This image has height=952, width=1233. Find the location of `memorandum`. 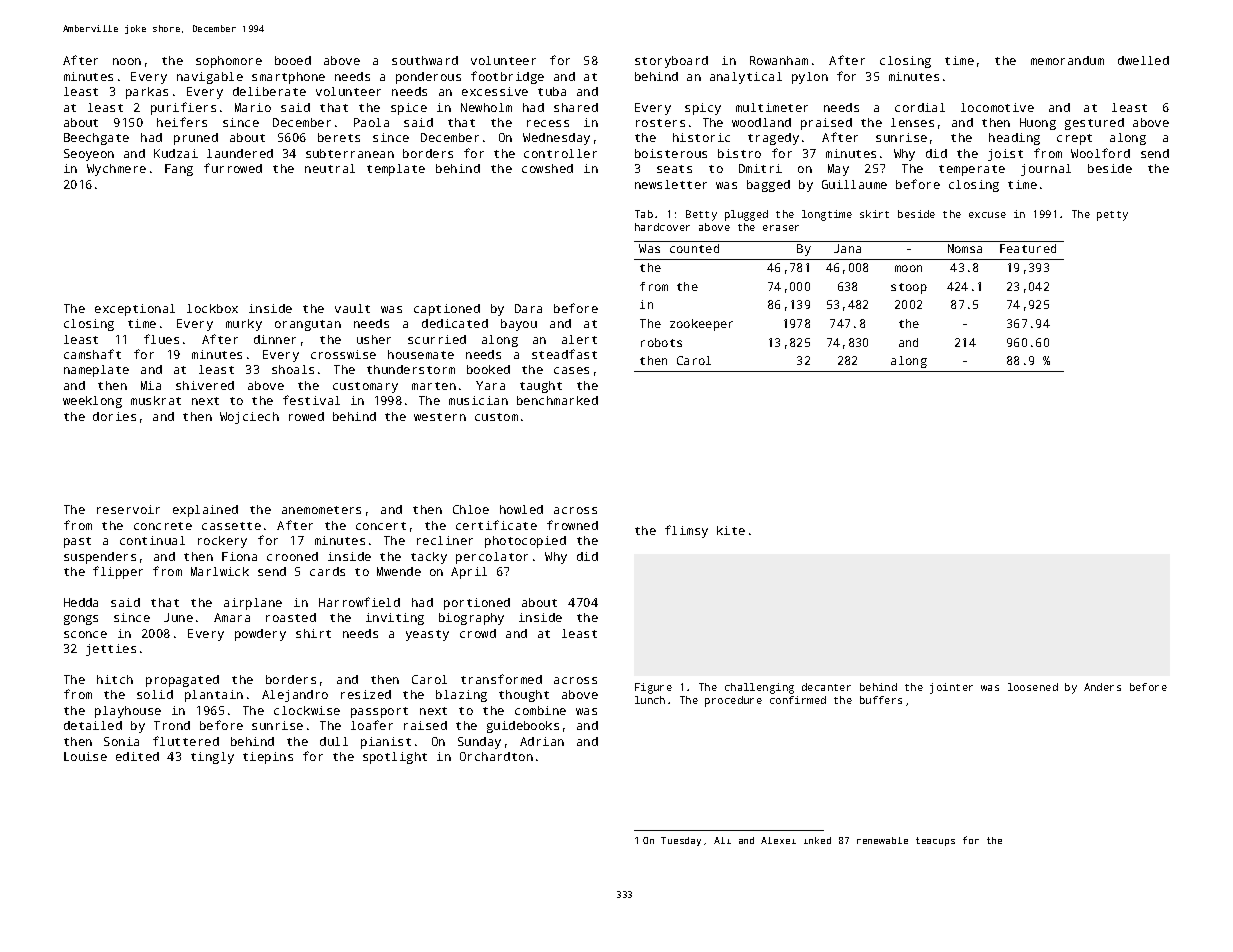

memorandum is located at coordinates (1067, 60).
